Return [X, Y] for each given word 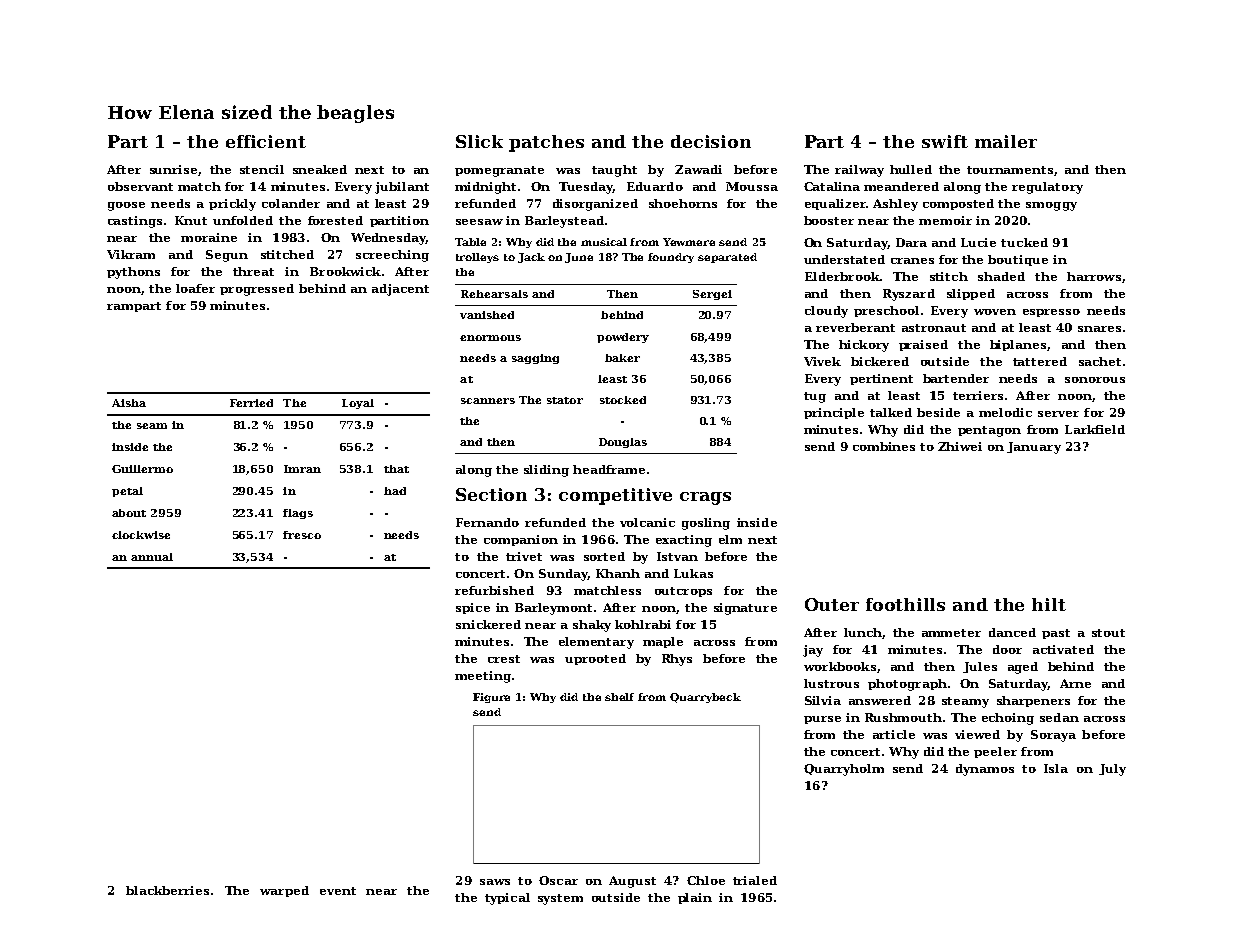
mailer [1006, 141]
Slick [479, 141]
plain [695, 898]
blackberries [167, 890]
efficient [266, 141]
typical [507, 899]
